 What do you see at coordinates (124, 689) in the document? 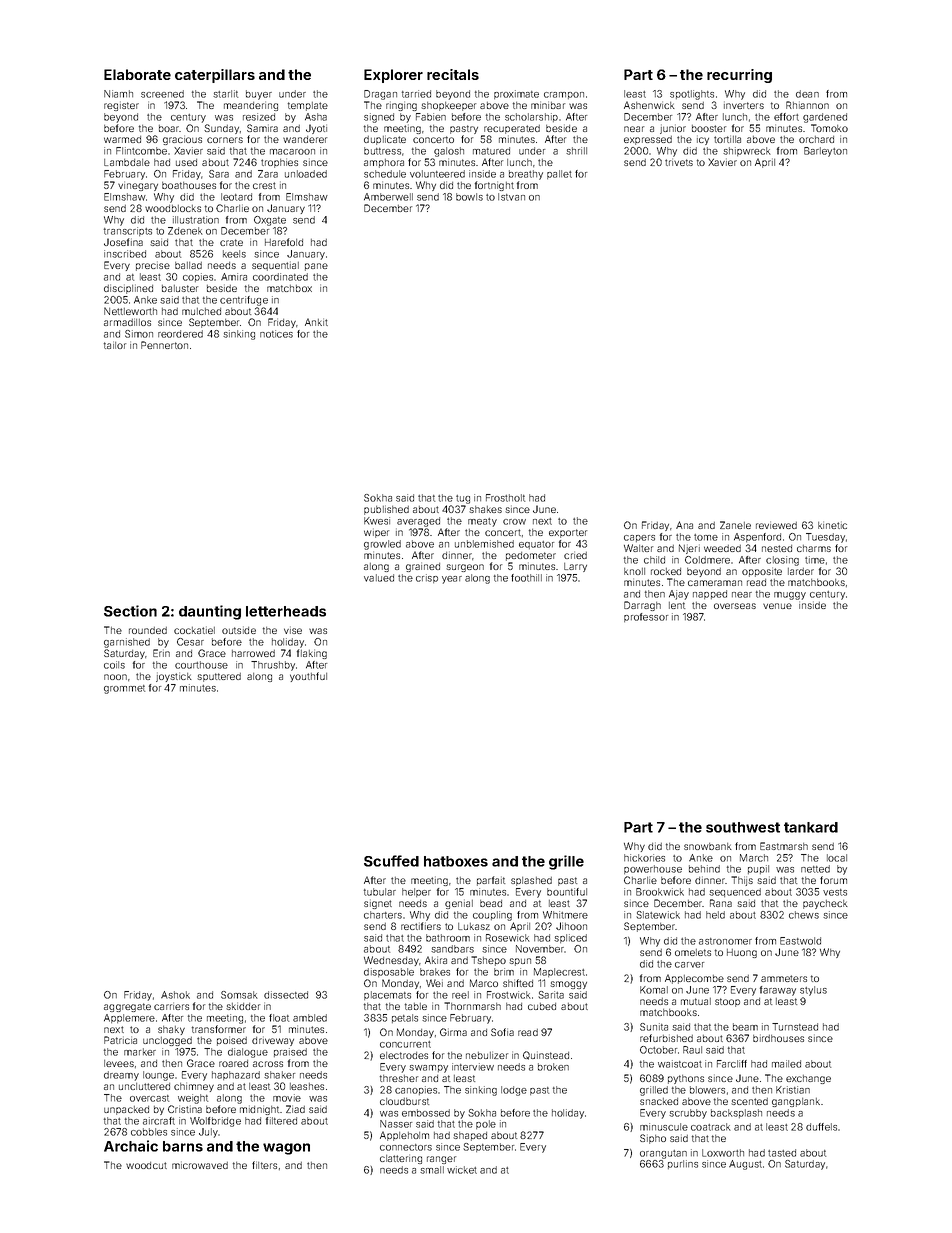
I see `grommet` at bounding box center [124, 689].
